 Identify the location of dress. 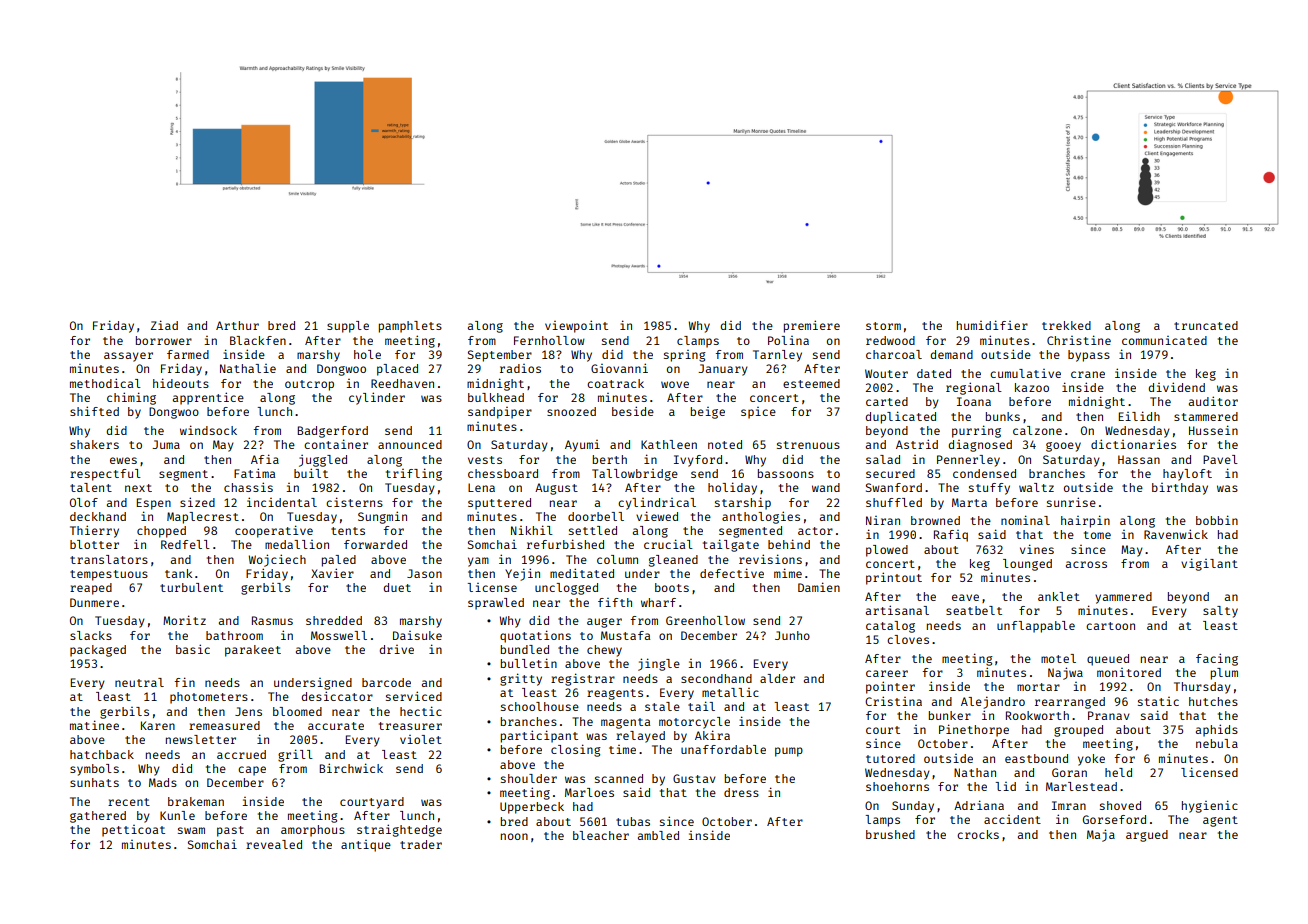
(741, 792).
